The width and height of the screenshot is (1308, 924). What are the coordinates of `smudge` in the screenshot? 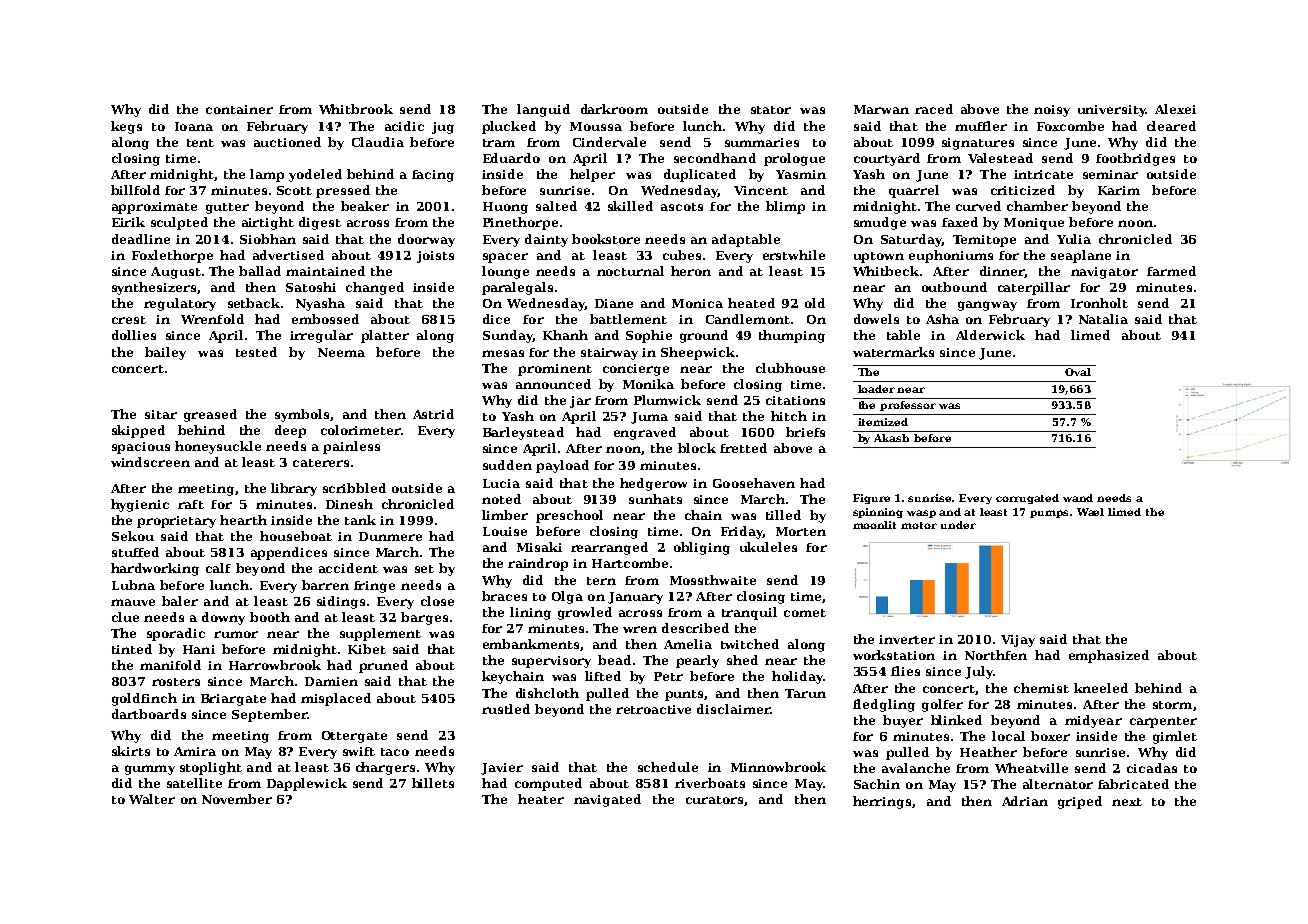 It's located at (880, 223).
